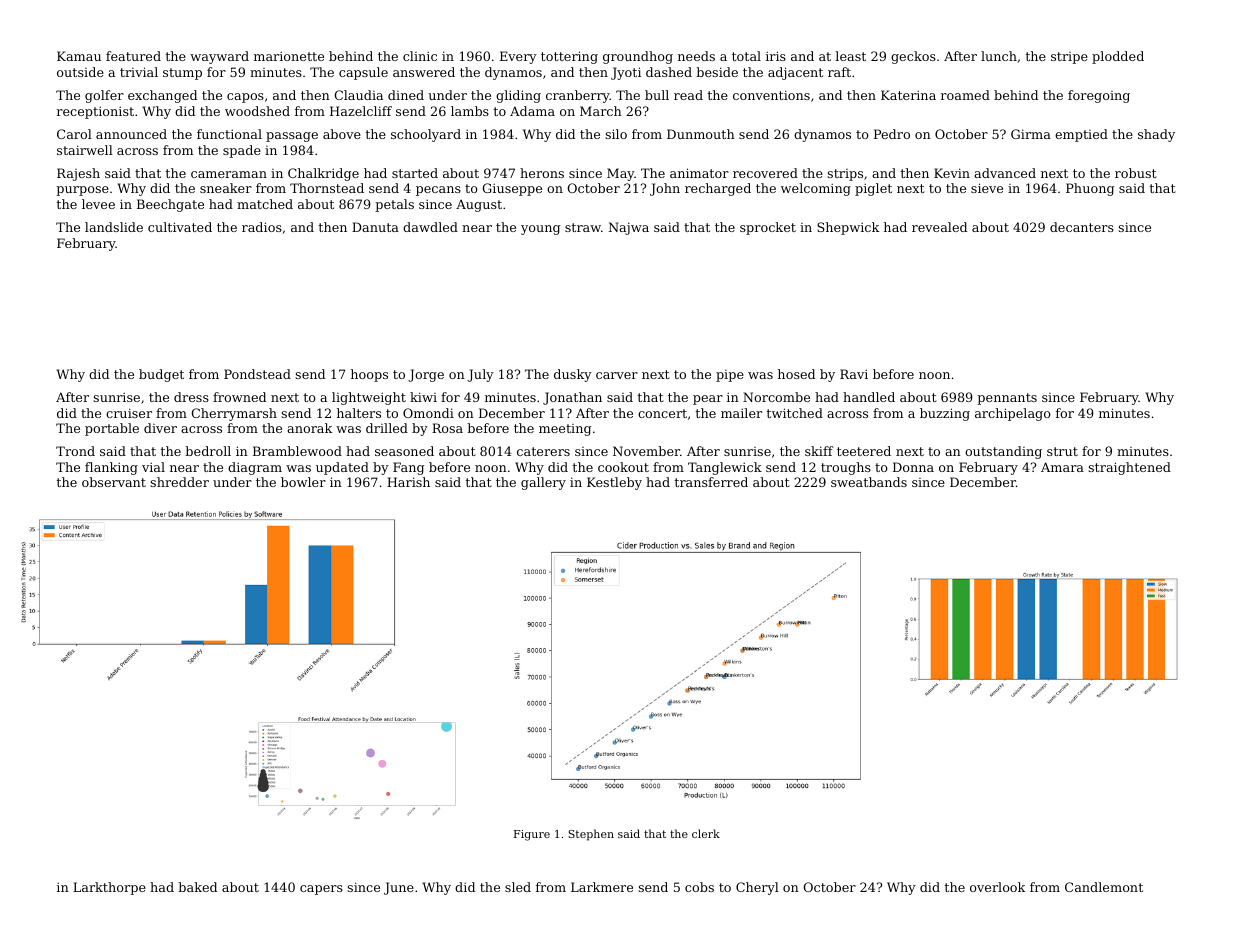 The image size is (1233, 952). Describe the element at coordinates (854, 374) in the screenshot. I see `Ravi` at that location.
